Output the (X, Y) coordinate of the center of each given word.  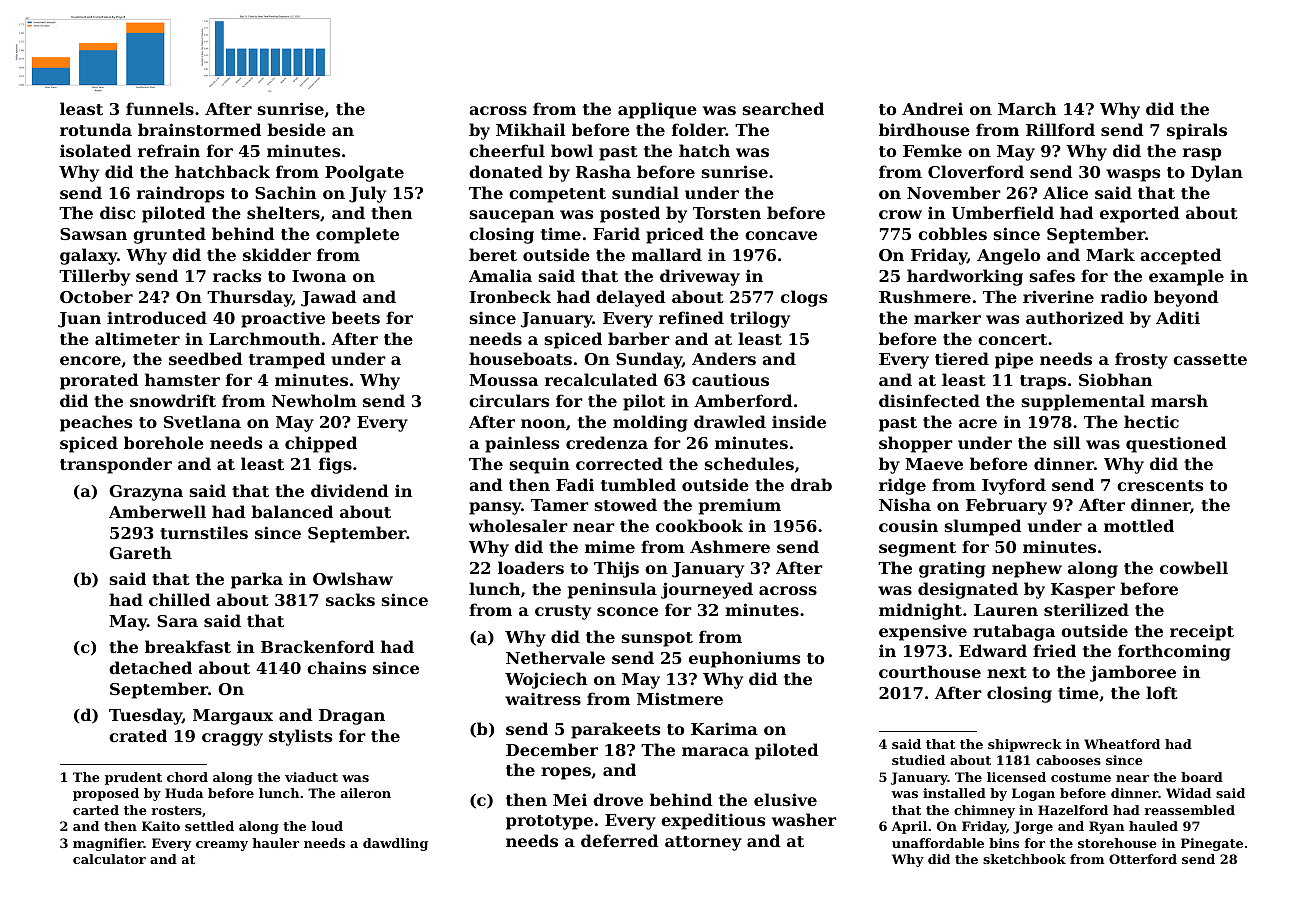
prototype (549, 822)
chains (336, 667)
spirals (1197, 131)
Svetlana (202, 421)
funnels (160, 108)
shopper (916, 444)
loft (1162, 692)
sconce (627, 611)
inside (799, 421)
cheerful (507, 150)
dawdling (395, 844)
